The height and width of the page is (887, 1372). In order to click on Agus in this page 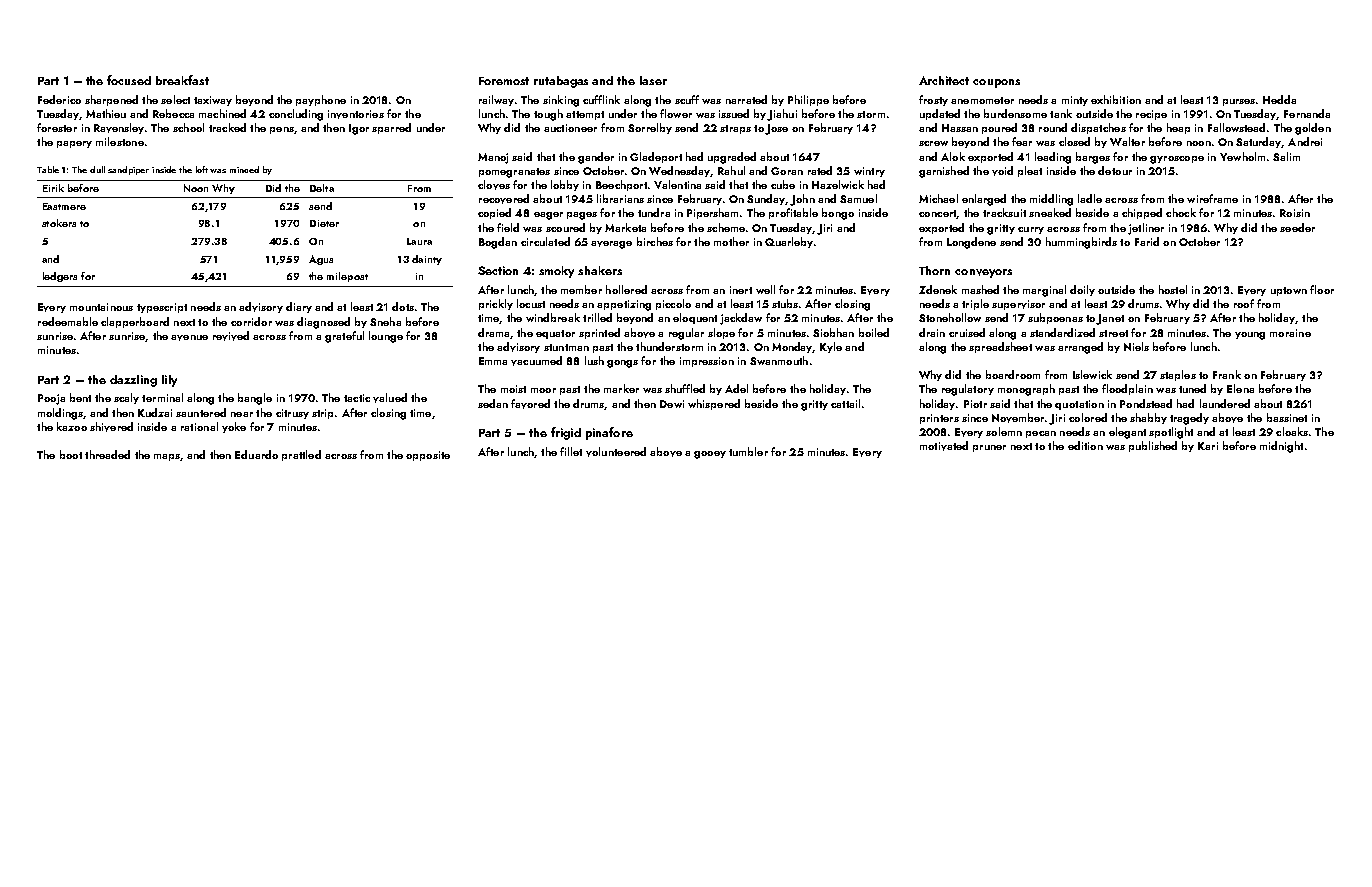, I will do `click(321, 260)`.
